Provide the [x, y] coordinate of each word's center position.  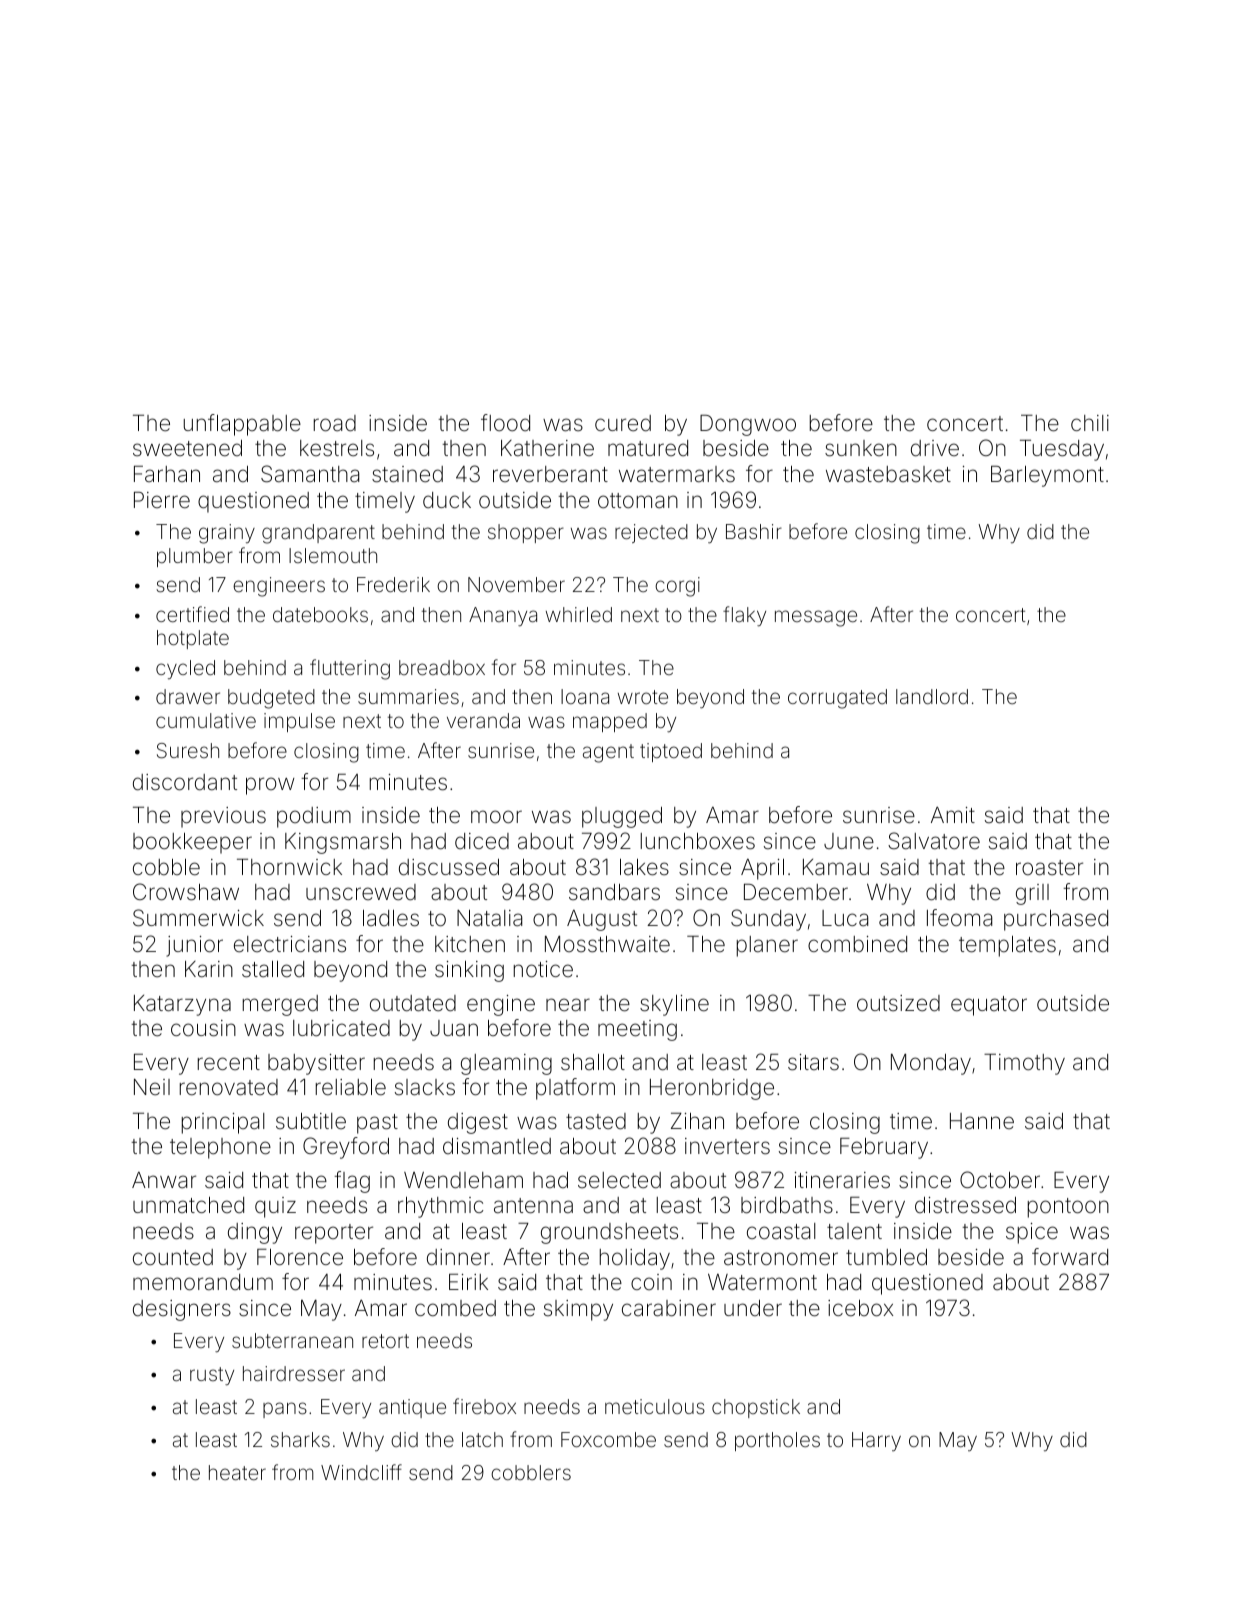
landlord [932, 696]
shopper [526, 533]
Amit [953, 815]
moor [496, 816]
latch [482, 1439]
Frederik [393, 584]
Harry [876, 1441]
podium [314, 817]
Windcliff [361, 1472]
